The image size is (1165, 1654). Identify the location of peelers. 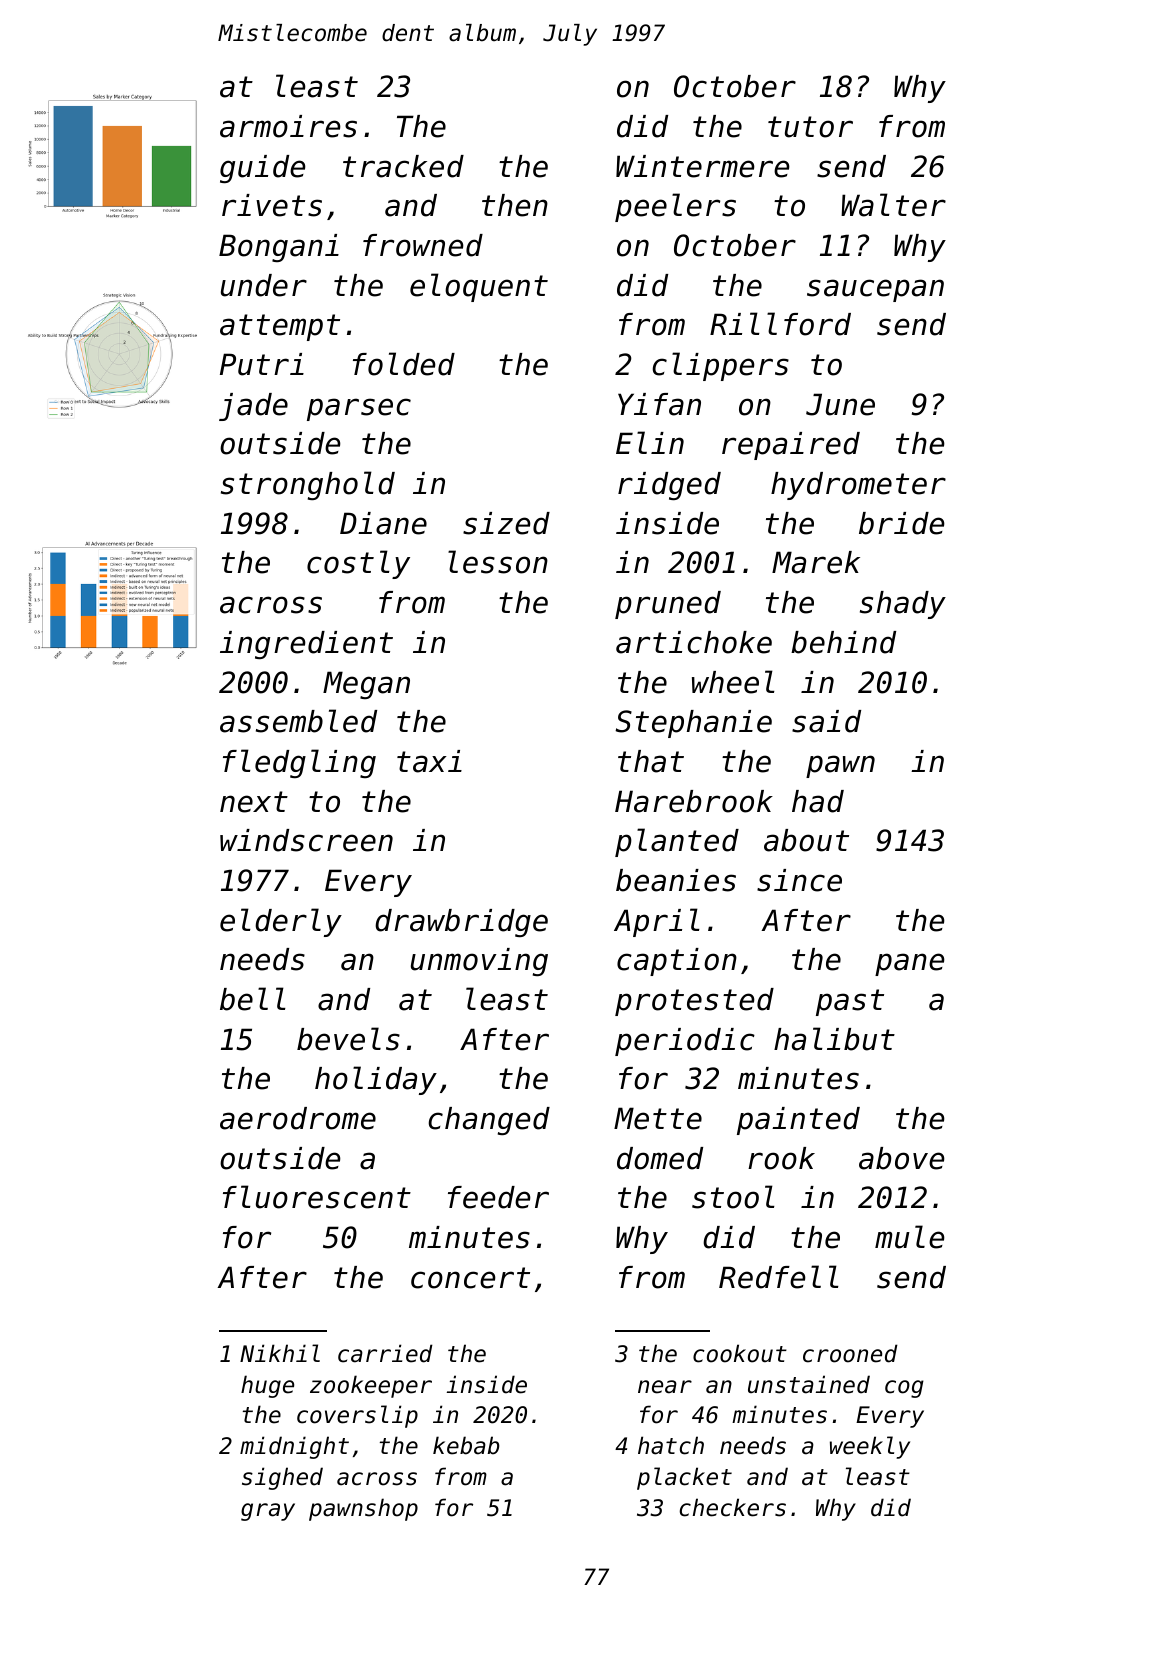
(675, 207).
